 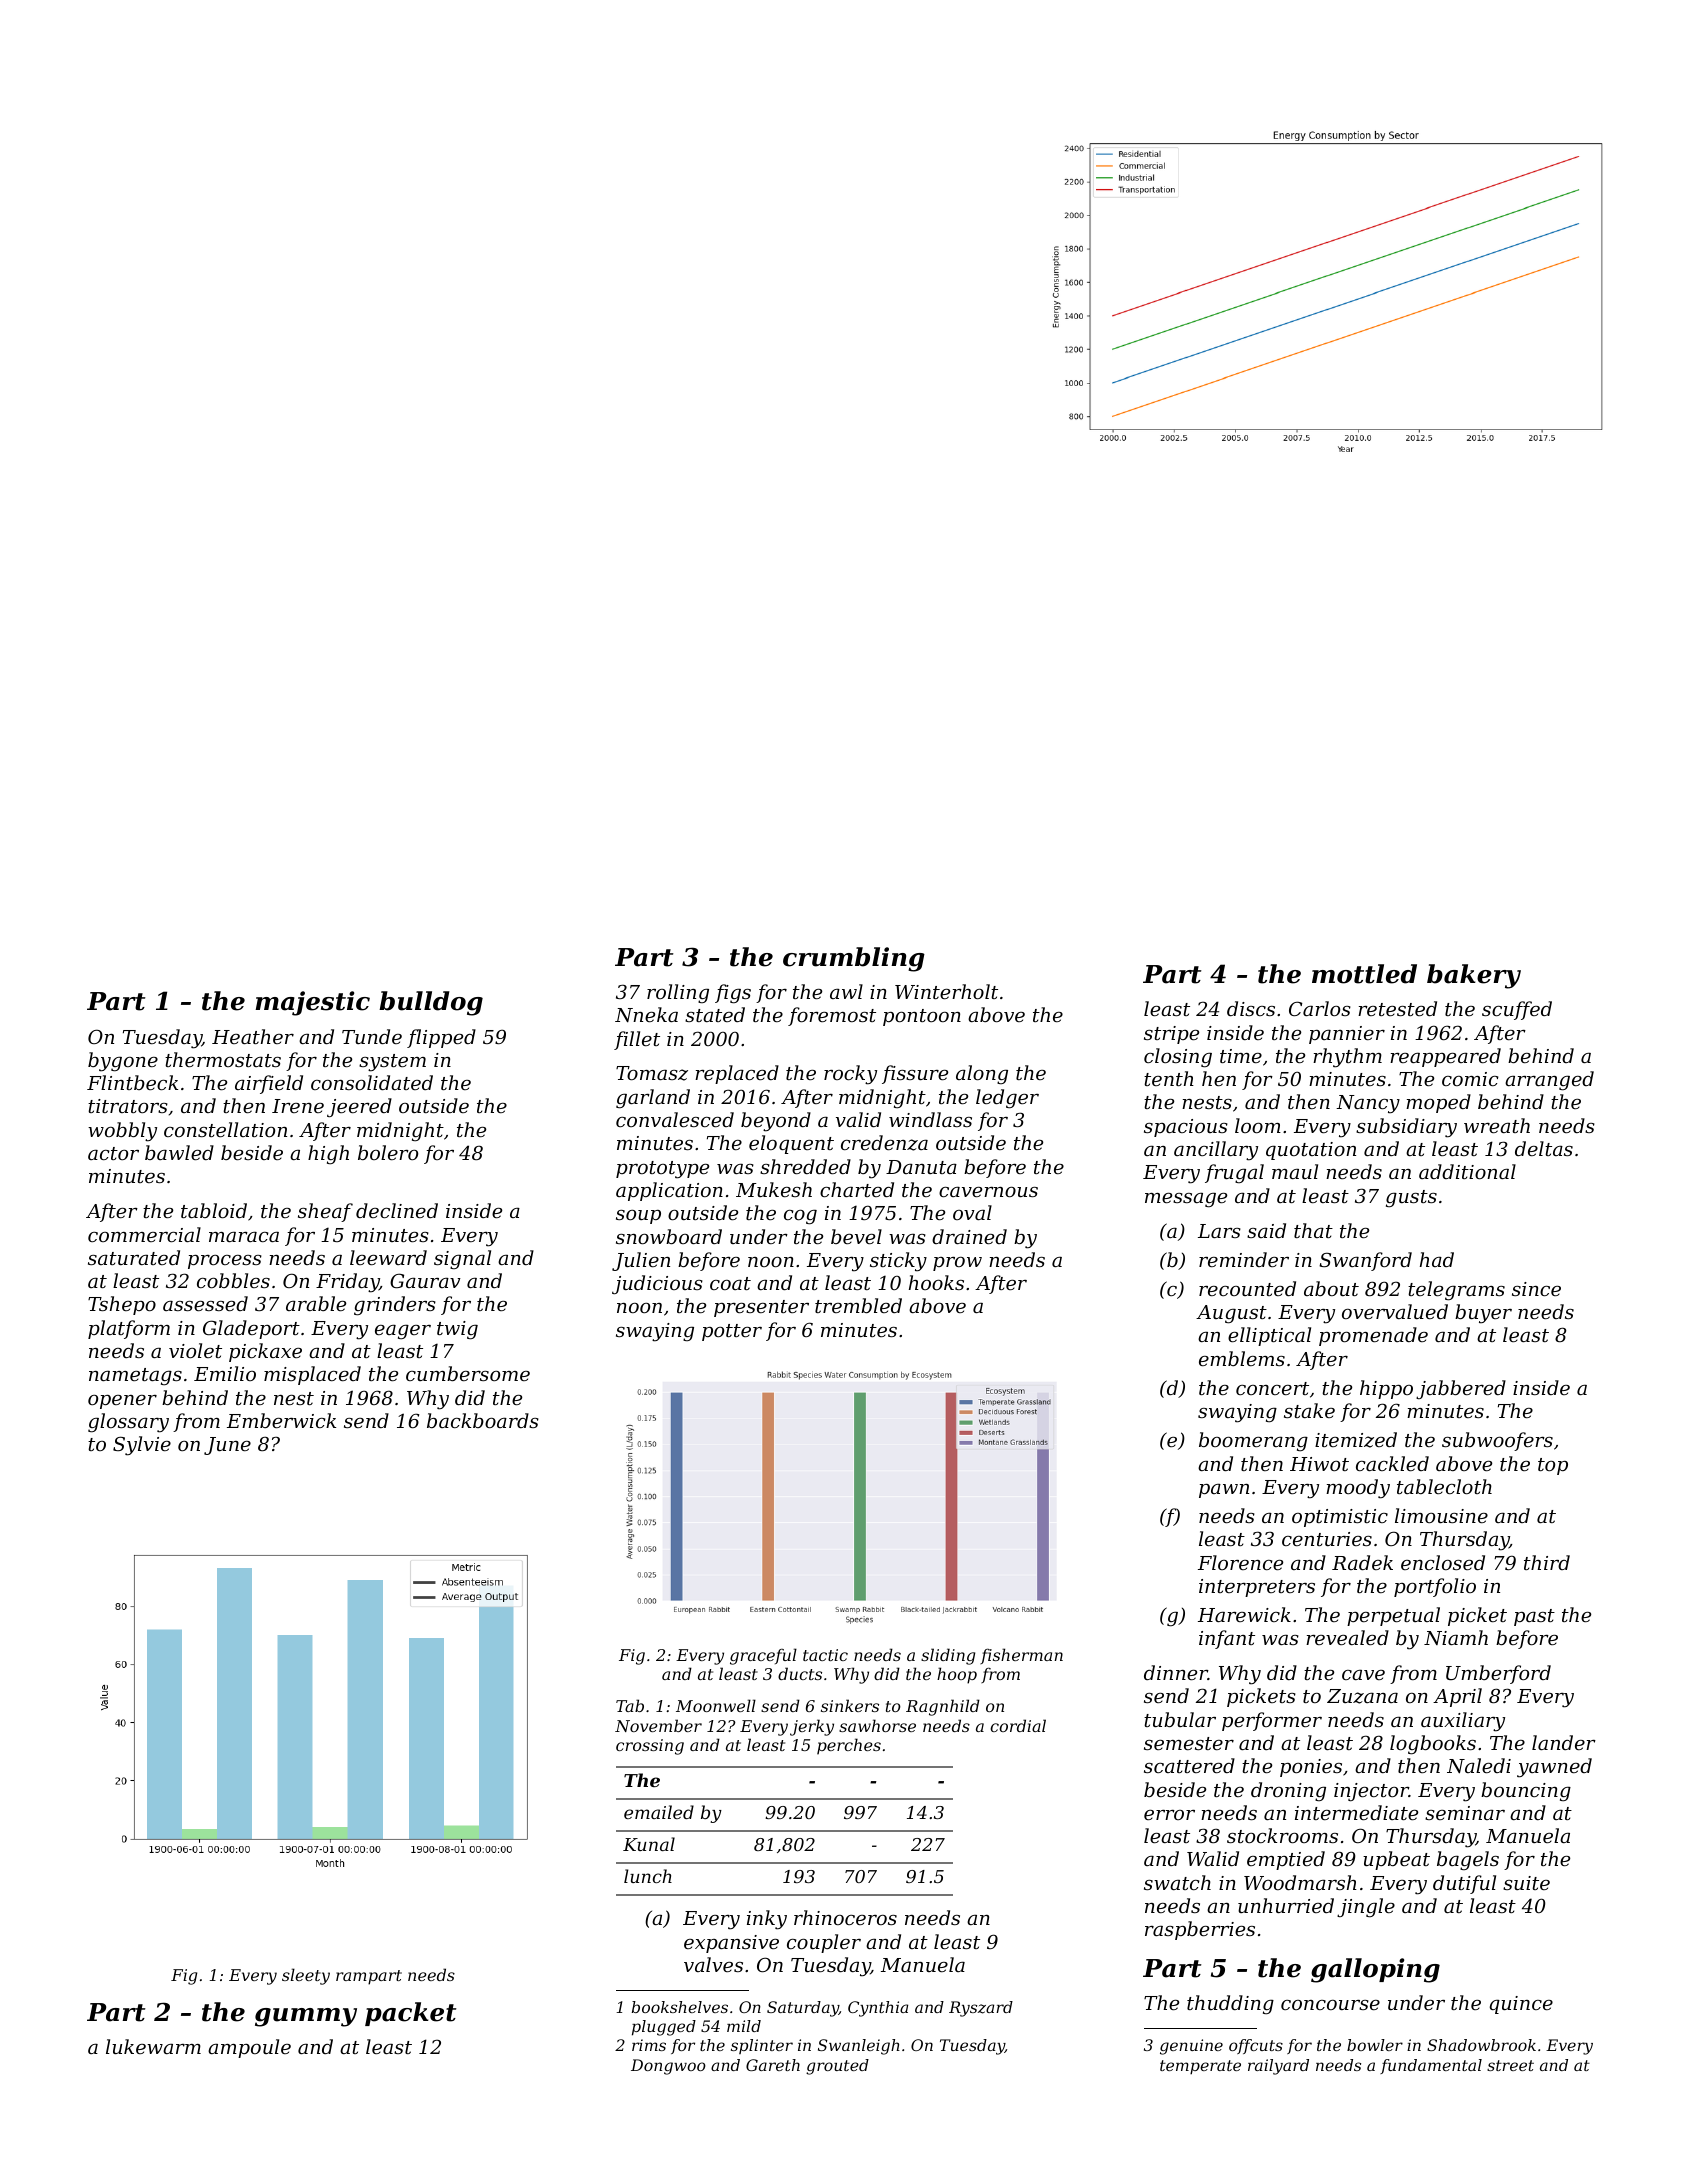 I want to click on since, so click(x=1536, y=1289).
